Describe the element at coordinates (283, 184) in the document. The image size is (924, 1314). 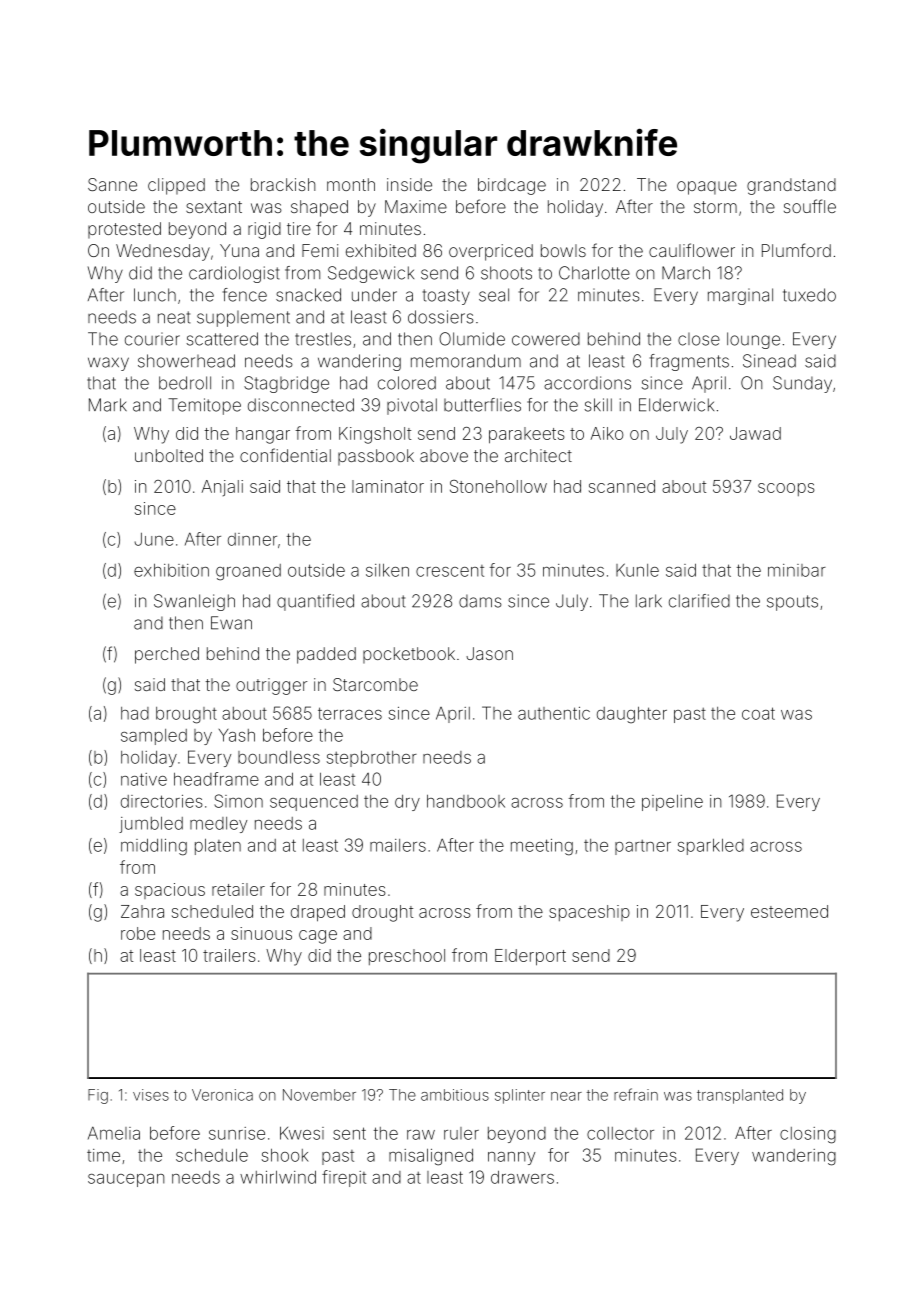
I see `brackish` at that location.
